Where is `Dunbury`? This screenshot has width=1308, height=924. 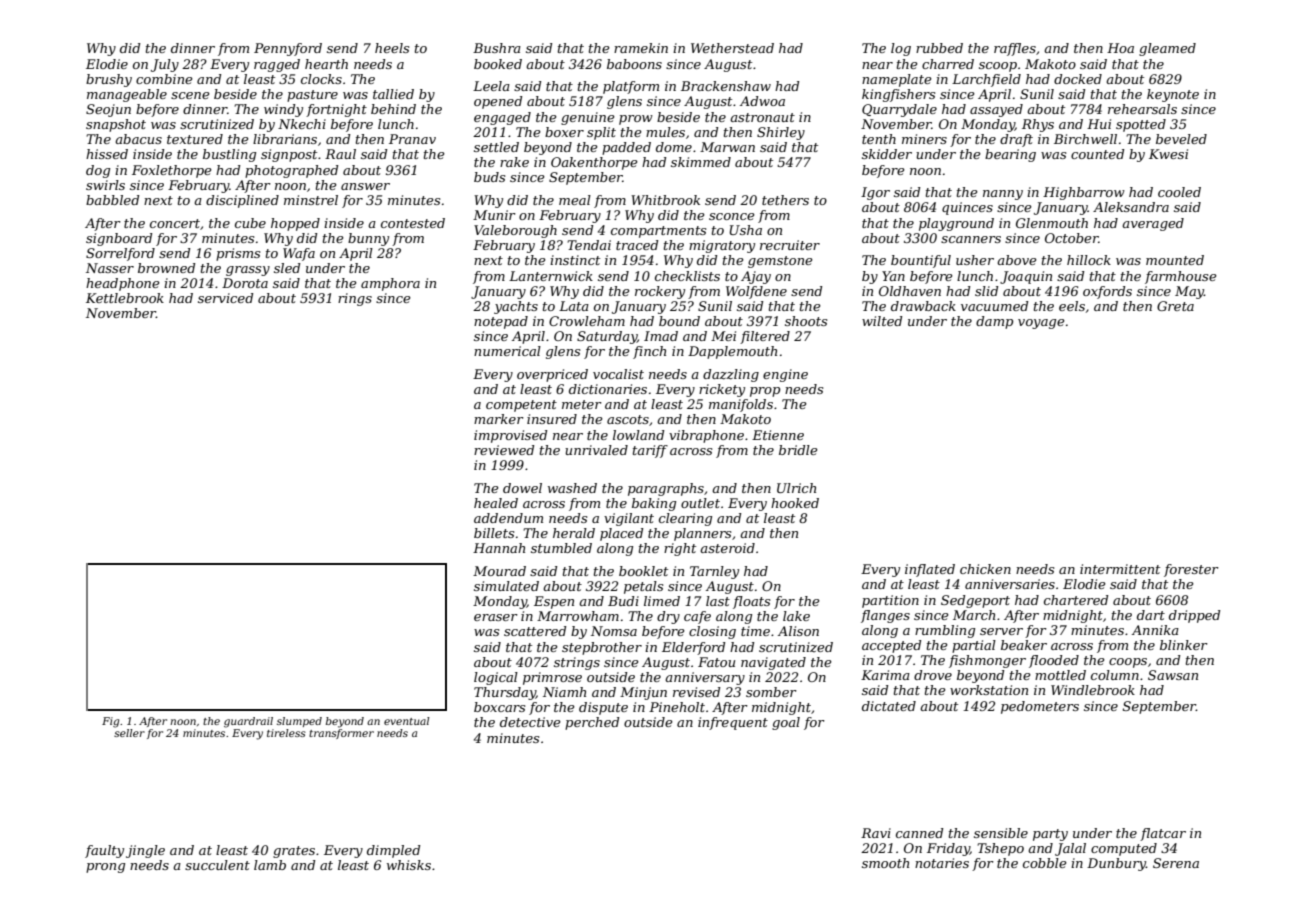 Dunbury is located at coordinates (1116, 864).
